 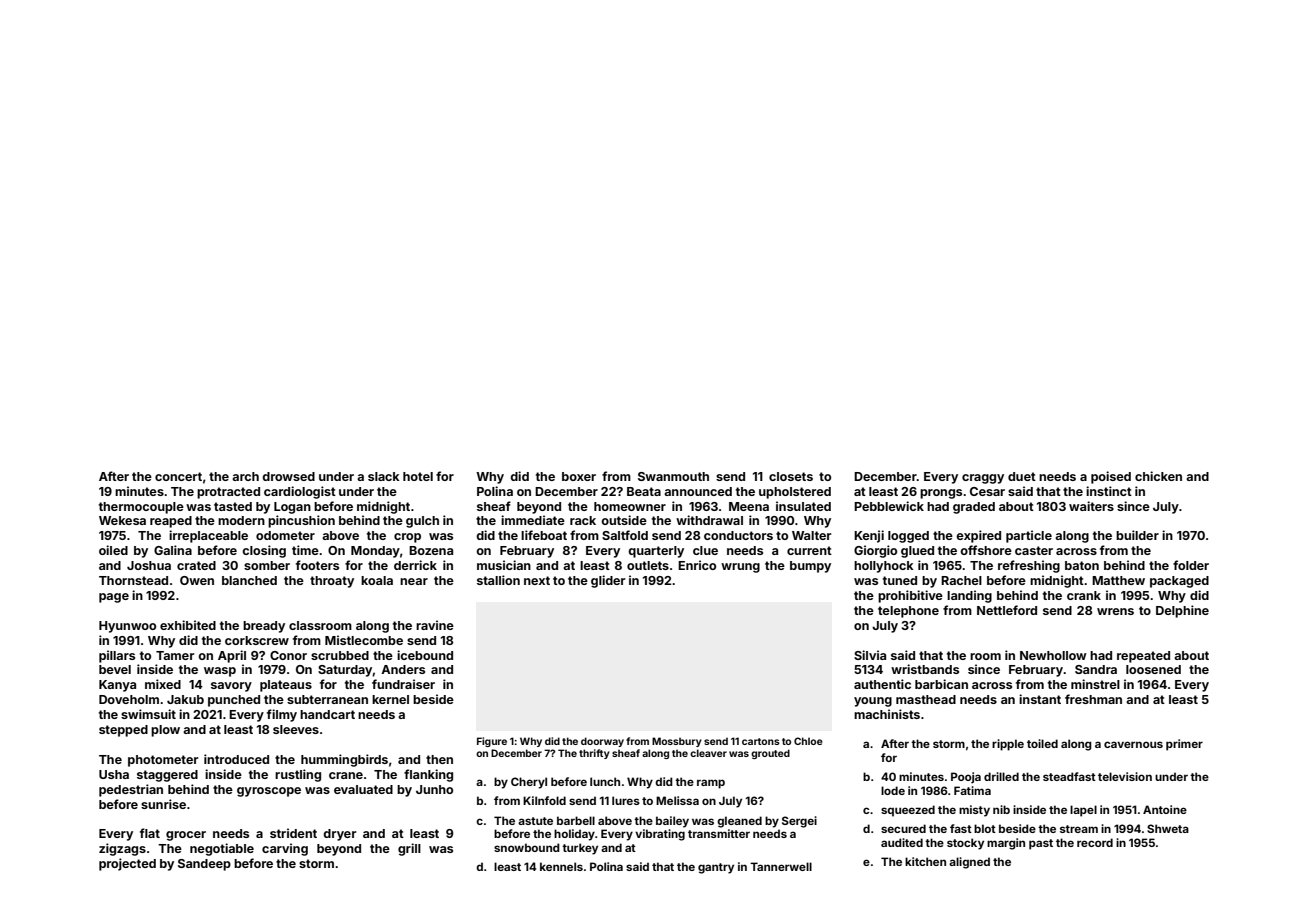 I want to click on negotiable, so click(x=222, y=849).
